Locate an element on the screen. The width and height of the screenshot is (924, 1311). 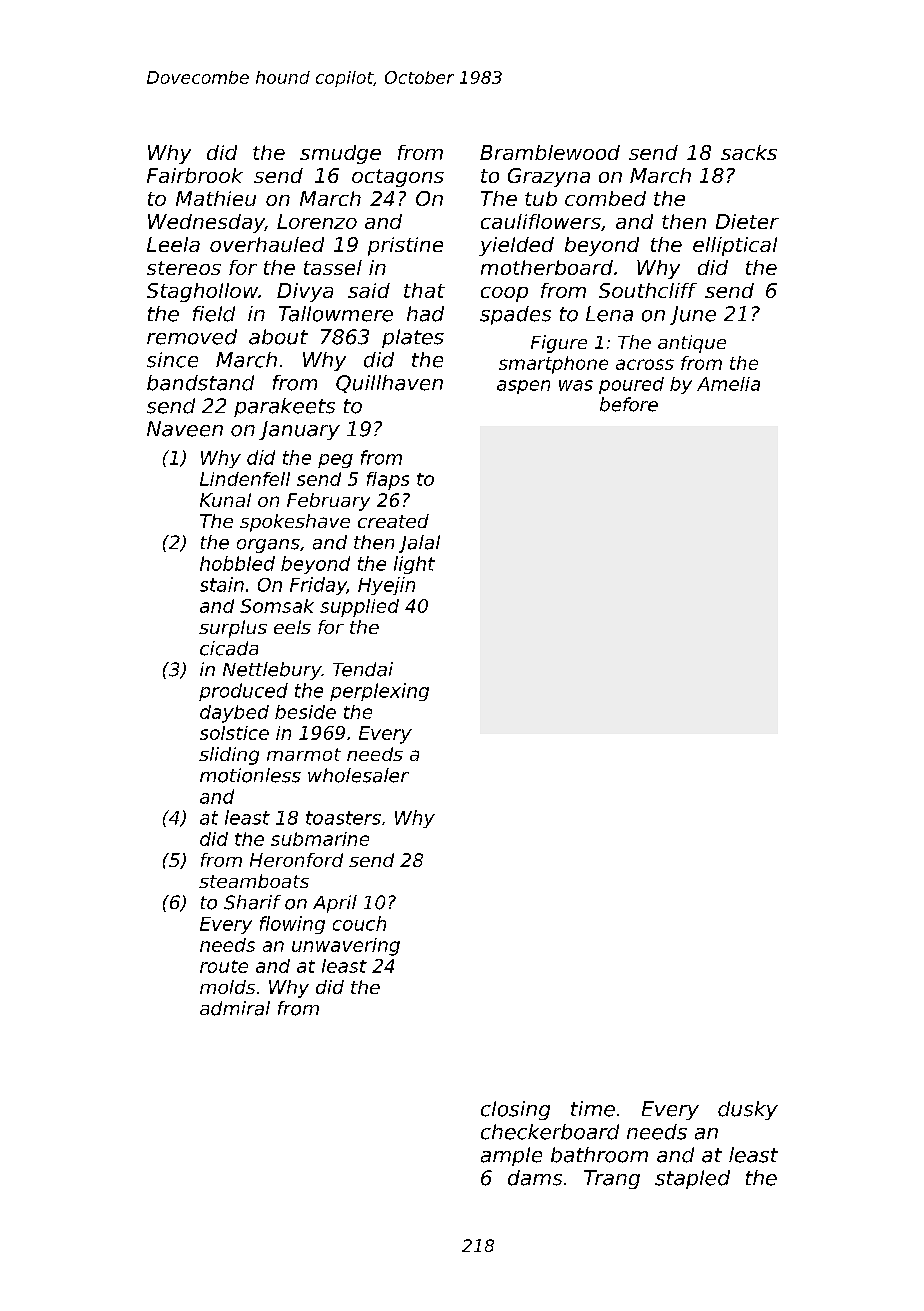
time is located at coordinates (593, 1109).
